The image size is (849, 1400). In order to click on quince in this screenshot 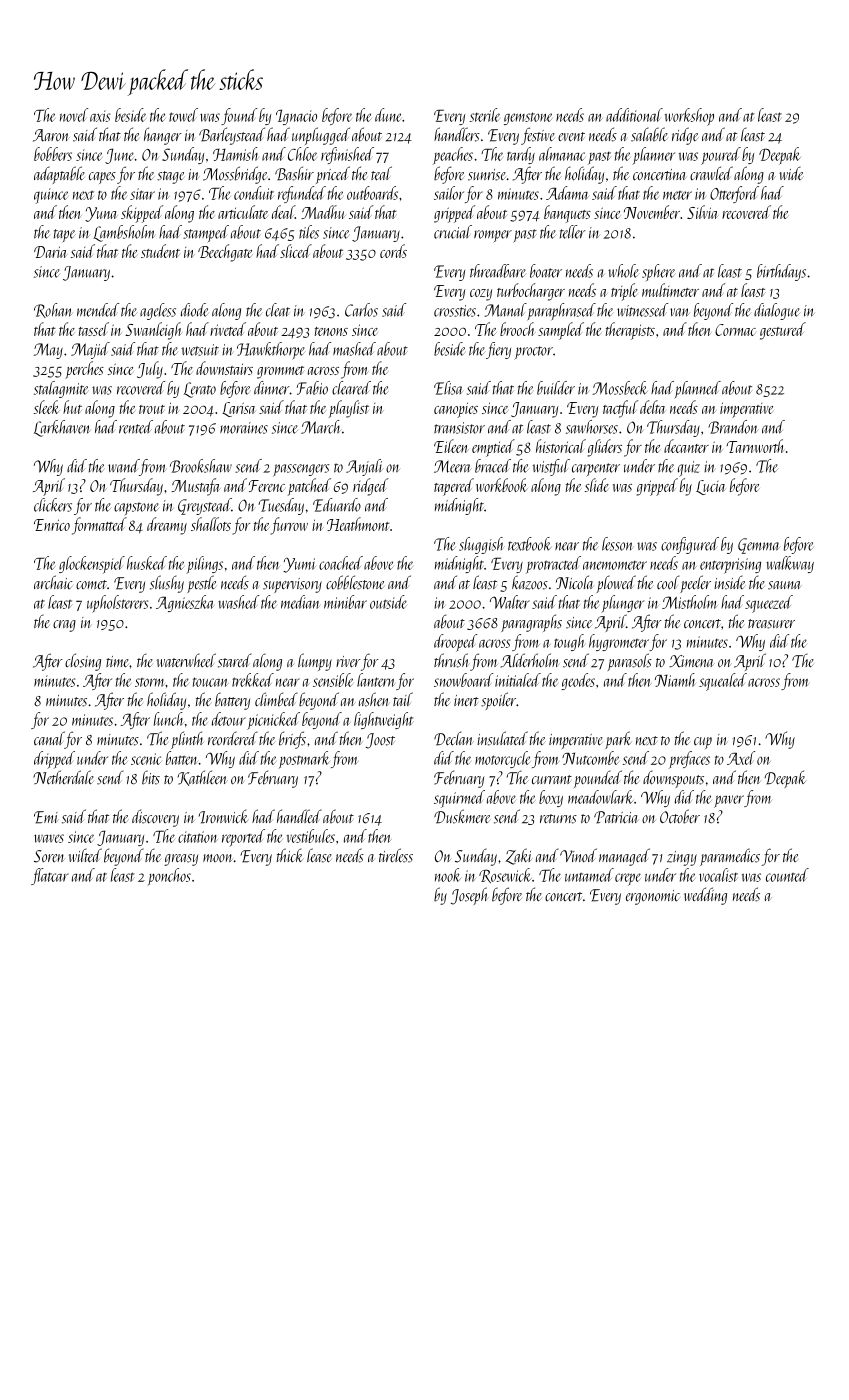, I will do `click(51, 196)`.
